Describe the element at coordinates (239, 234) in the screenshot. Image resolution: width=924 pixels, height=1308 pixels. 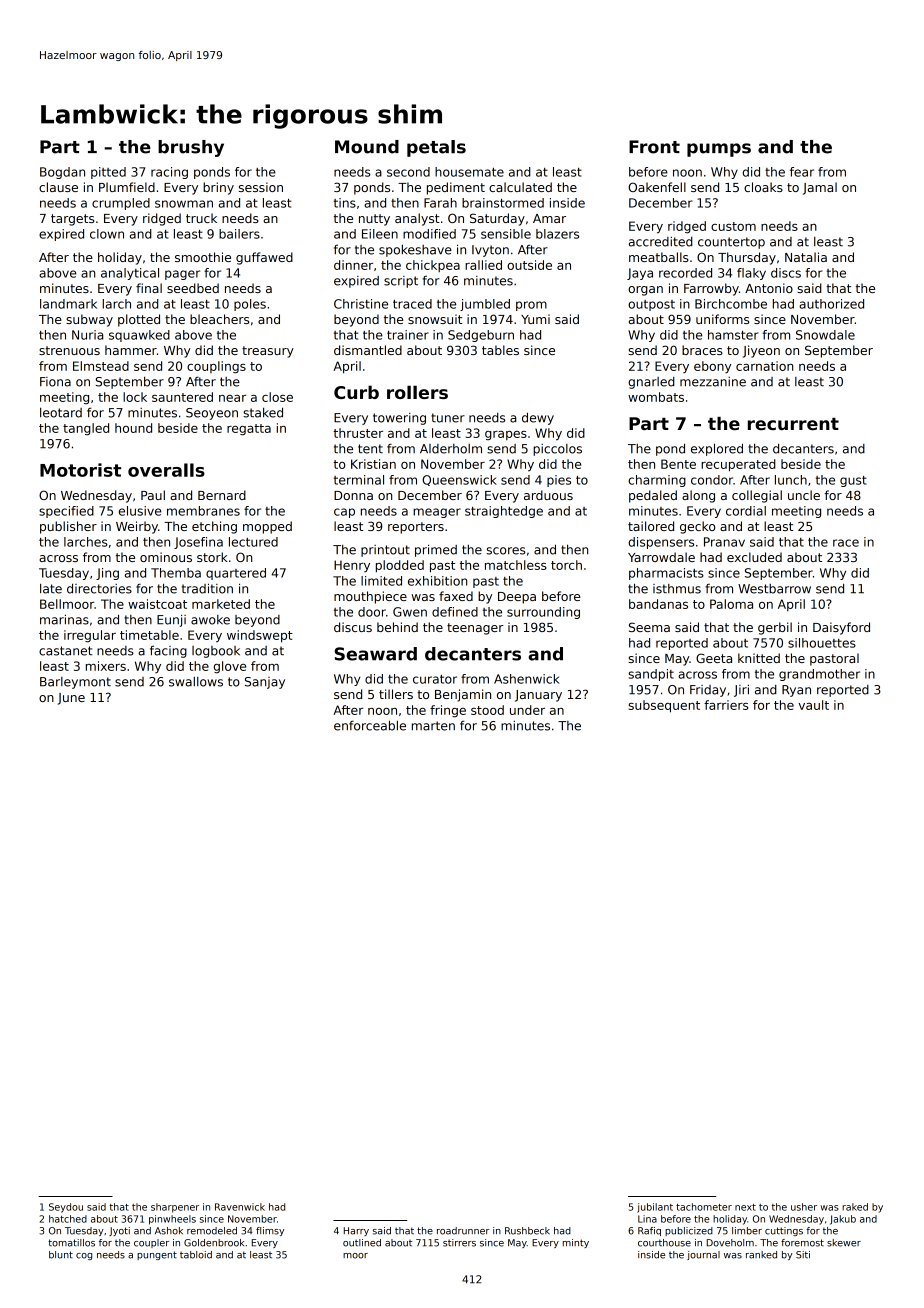
I see `bailers` at that location.
